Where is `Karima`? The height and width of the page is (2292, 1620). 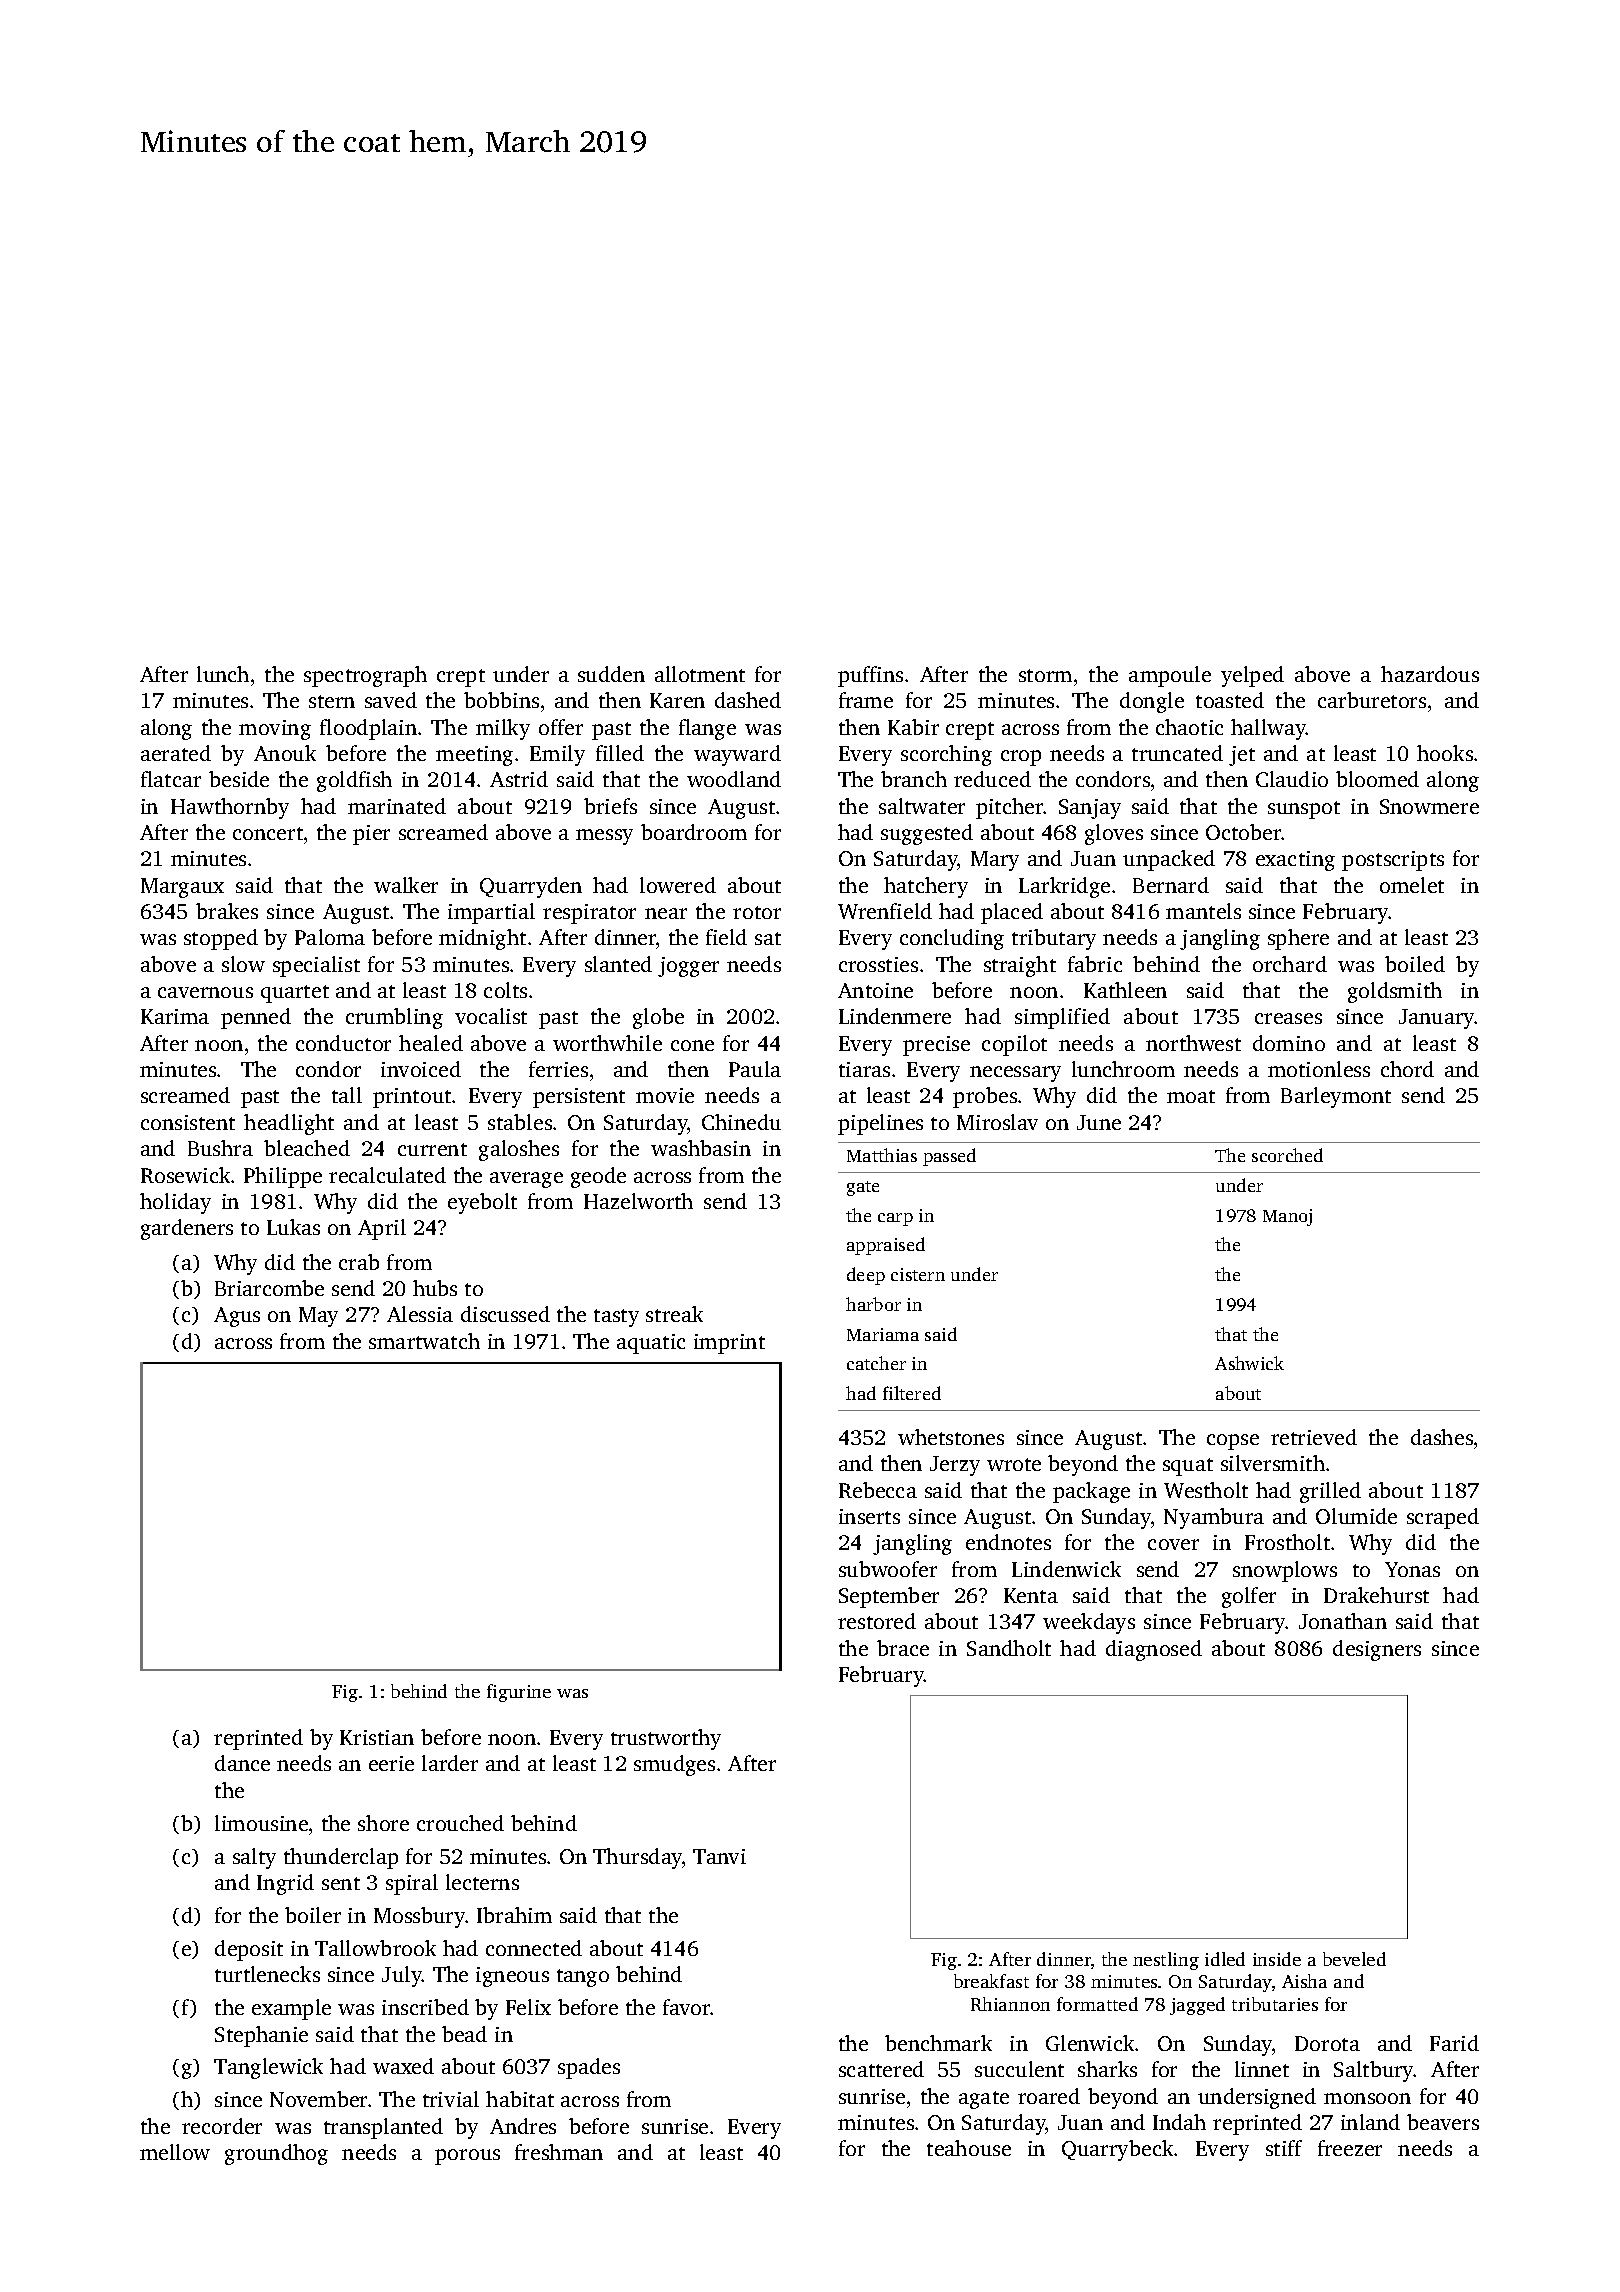 Karima is located at coordinates (175, 1016).
